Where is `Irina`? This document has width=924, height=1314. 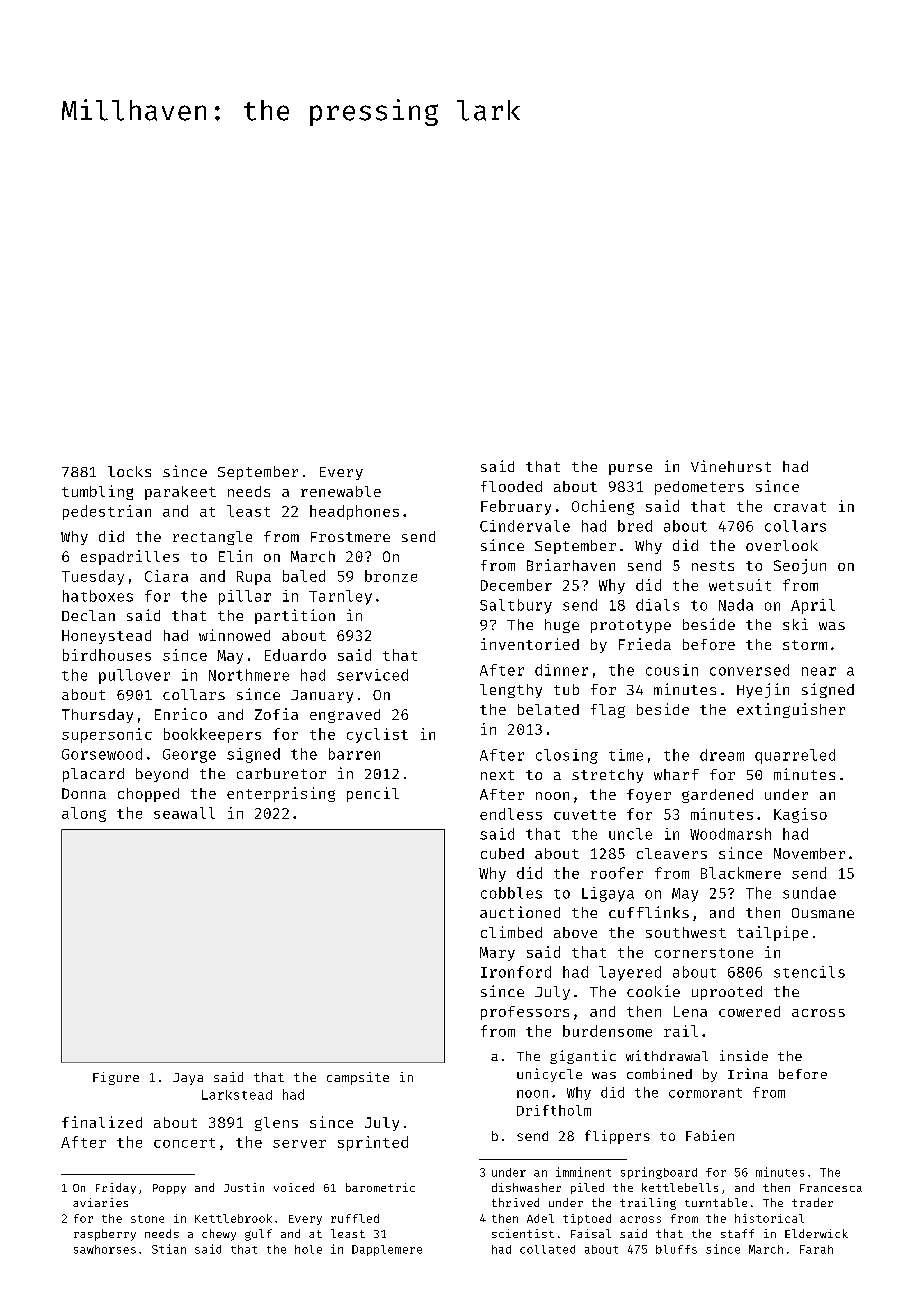 Irina is located at coordinates (748, 1073).
